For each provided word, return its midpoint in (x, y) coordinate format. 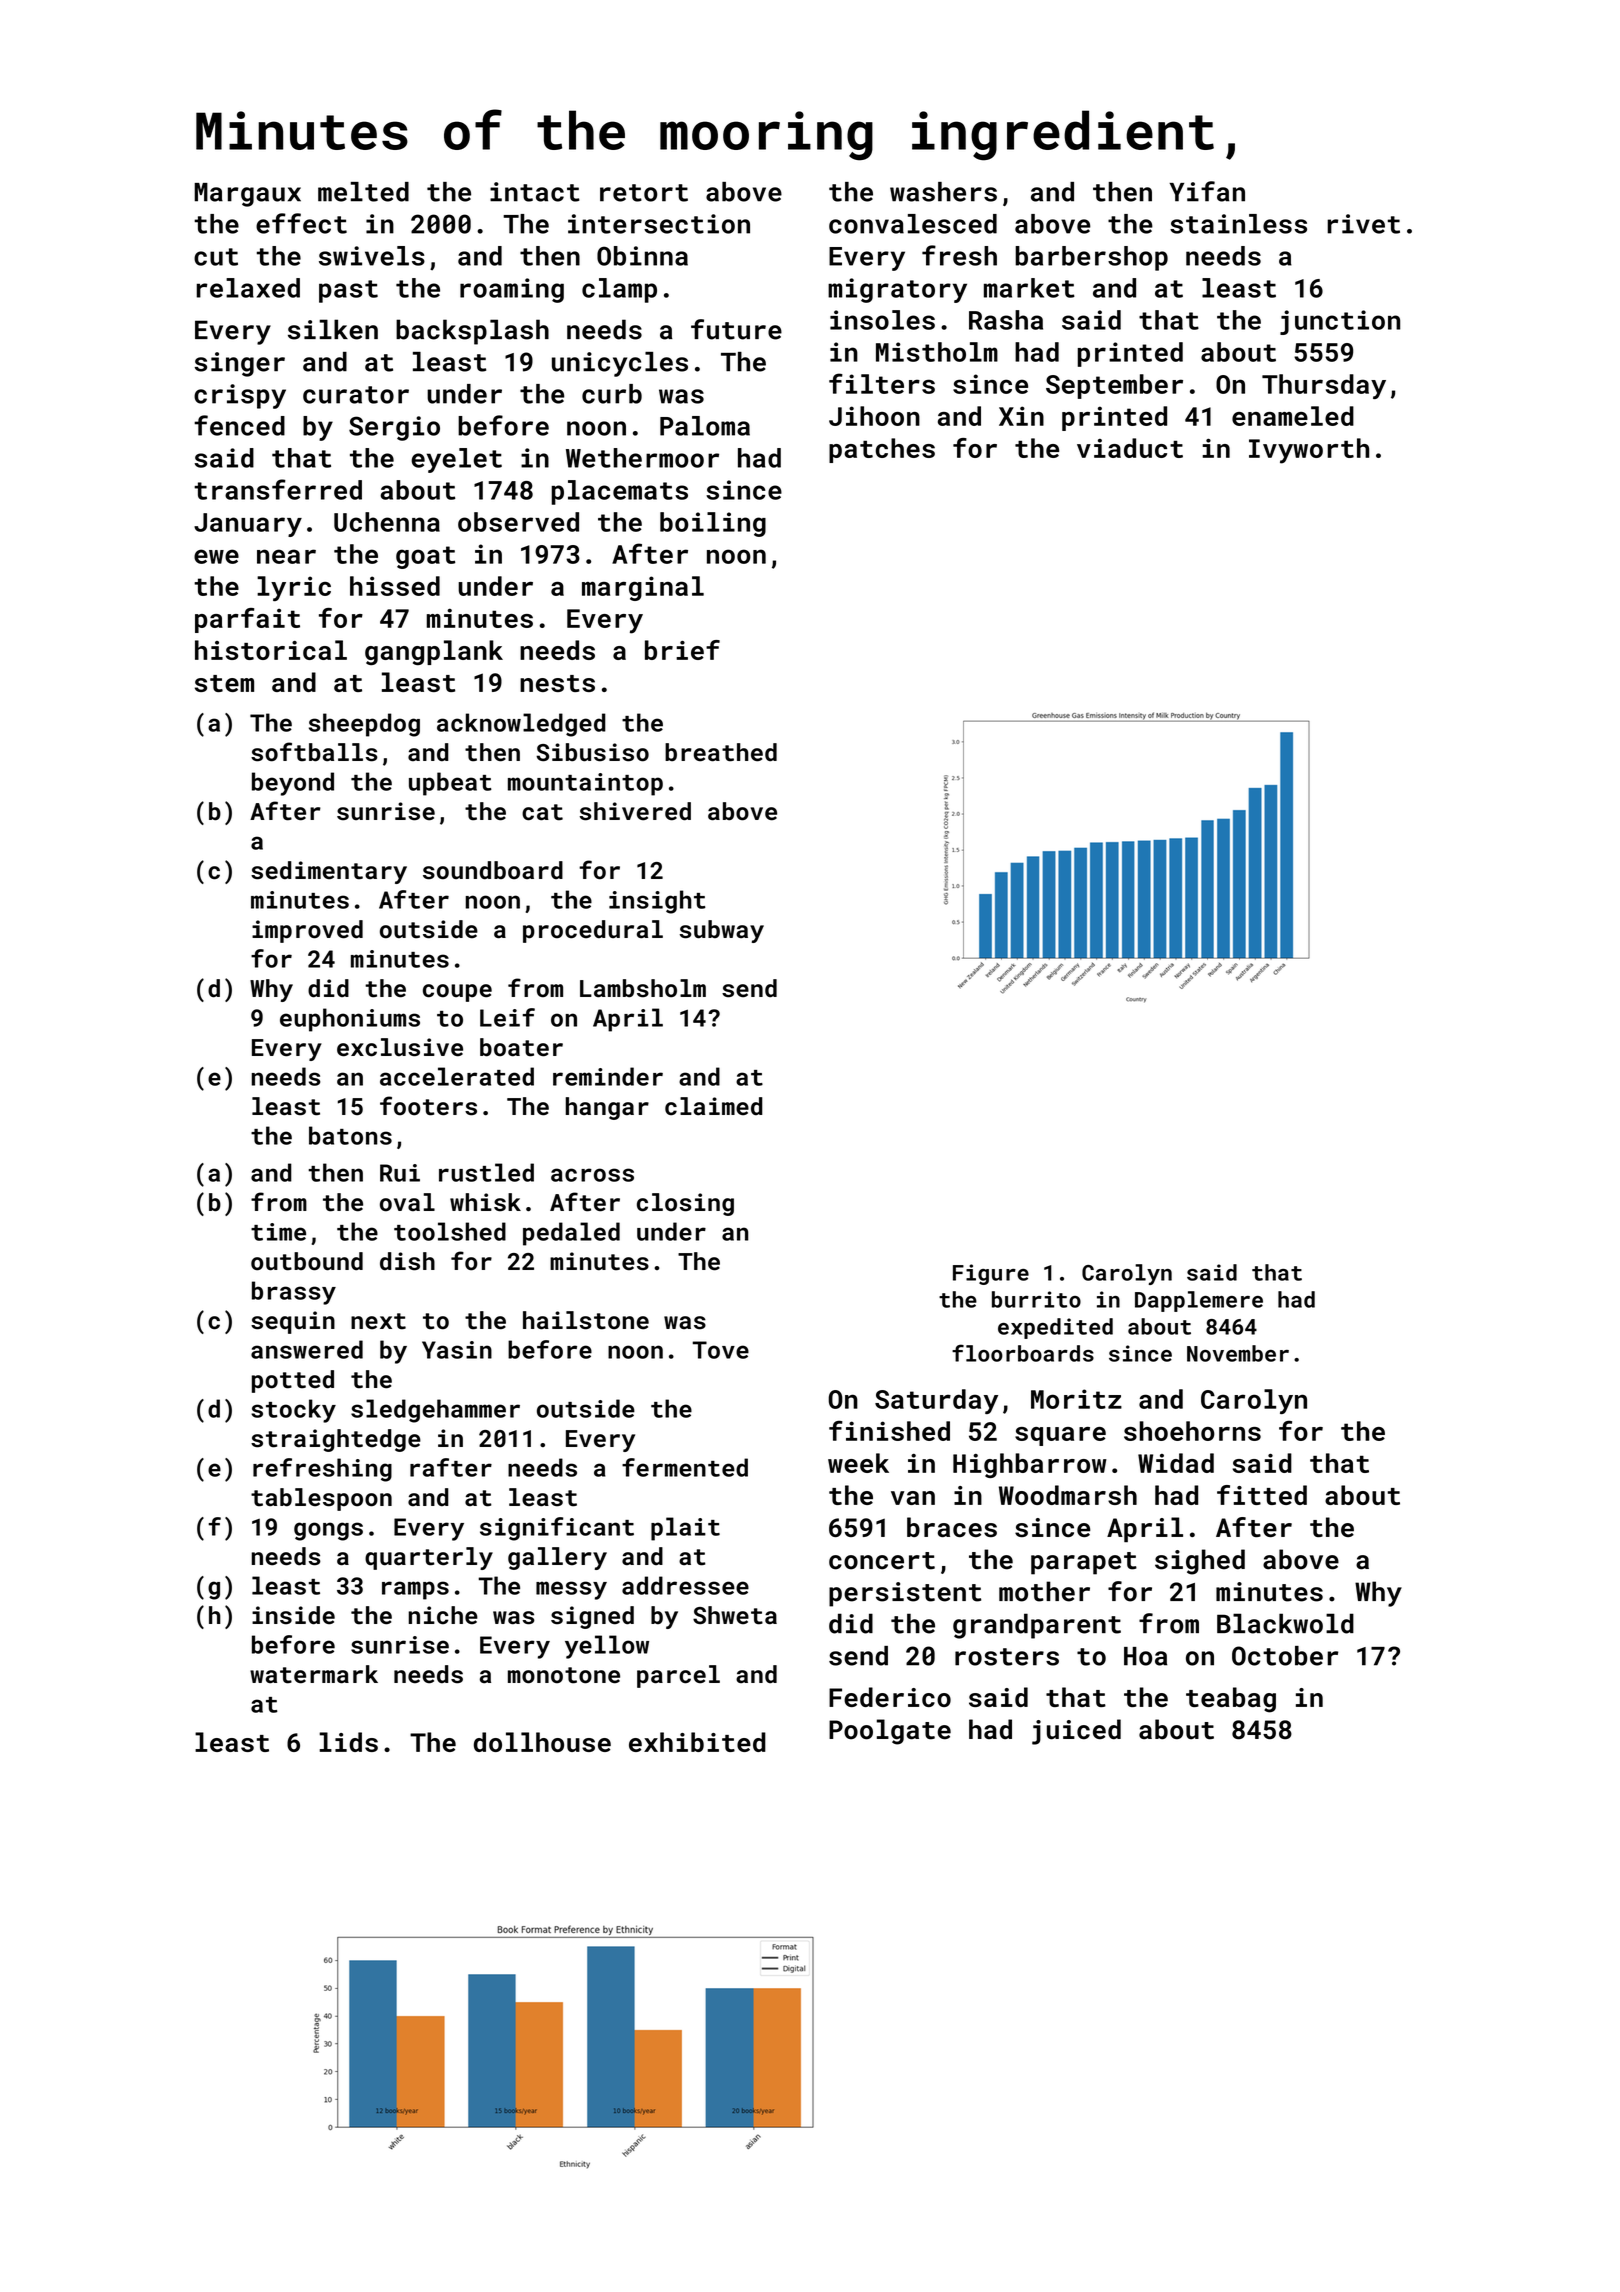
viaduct (1130, 448)
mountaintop (585, 784)
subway (722, 931)
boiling (713, 524)
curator (356, 395)
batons (350, 1135)
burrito (1036, 1299)
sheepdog (364, 725)
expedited (1055, 1328)
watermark (314, 1674)
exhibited (697, 1742)
